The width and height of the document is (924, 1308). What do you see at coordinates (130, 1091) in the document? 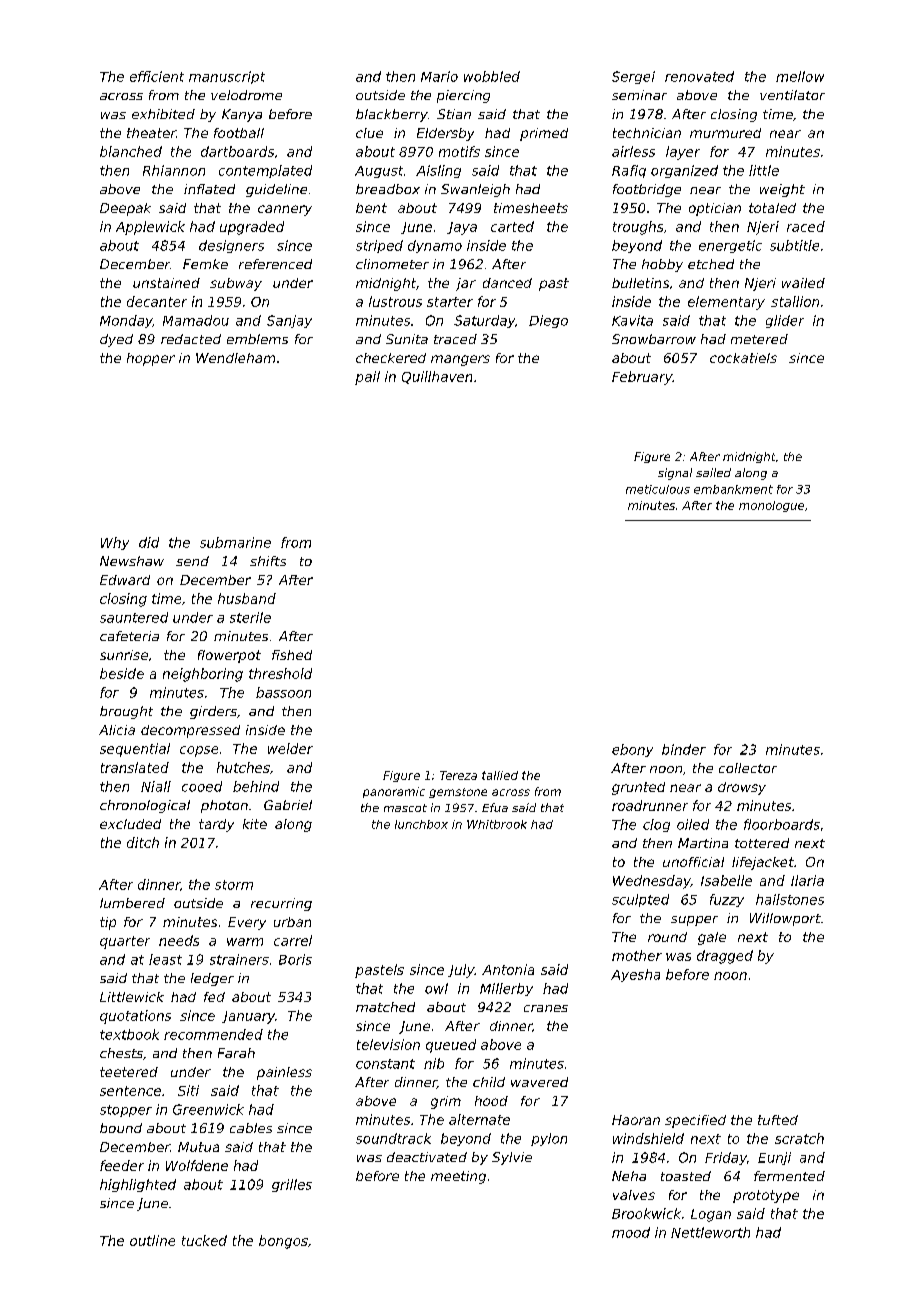
I see `sentence` at bounding box center [130, 1091].
